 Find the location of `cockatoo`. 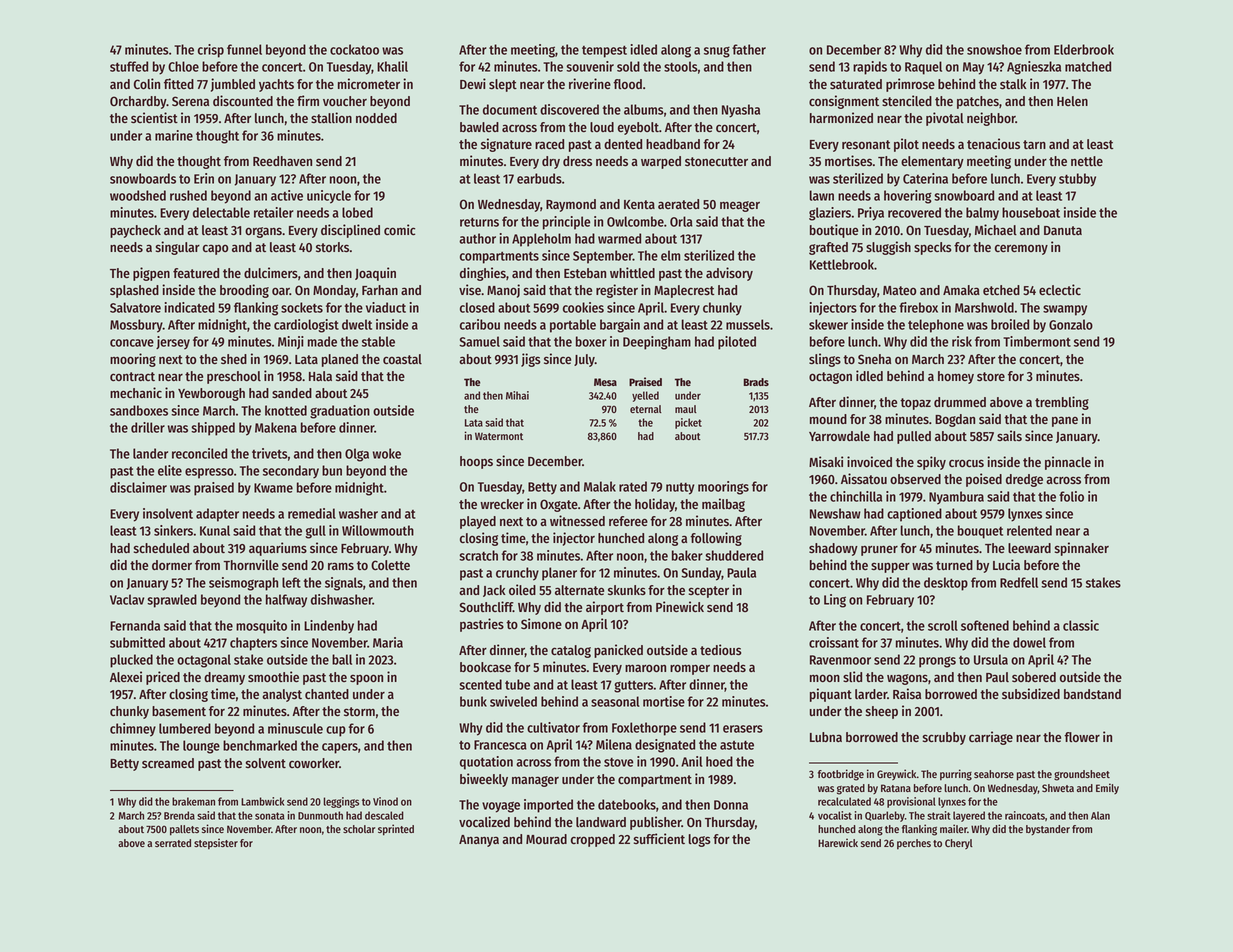

cockatoo is located at coordinates (354, 49).
